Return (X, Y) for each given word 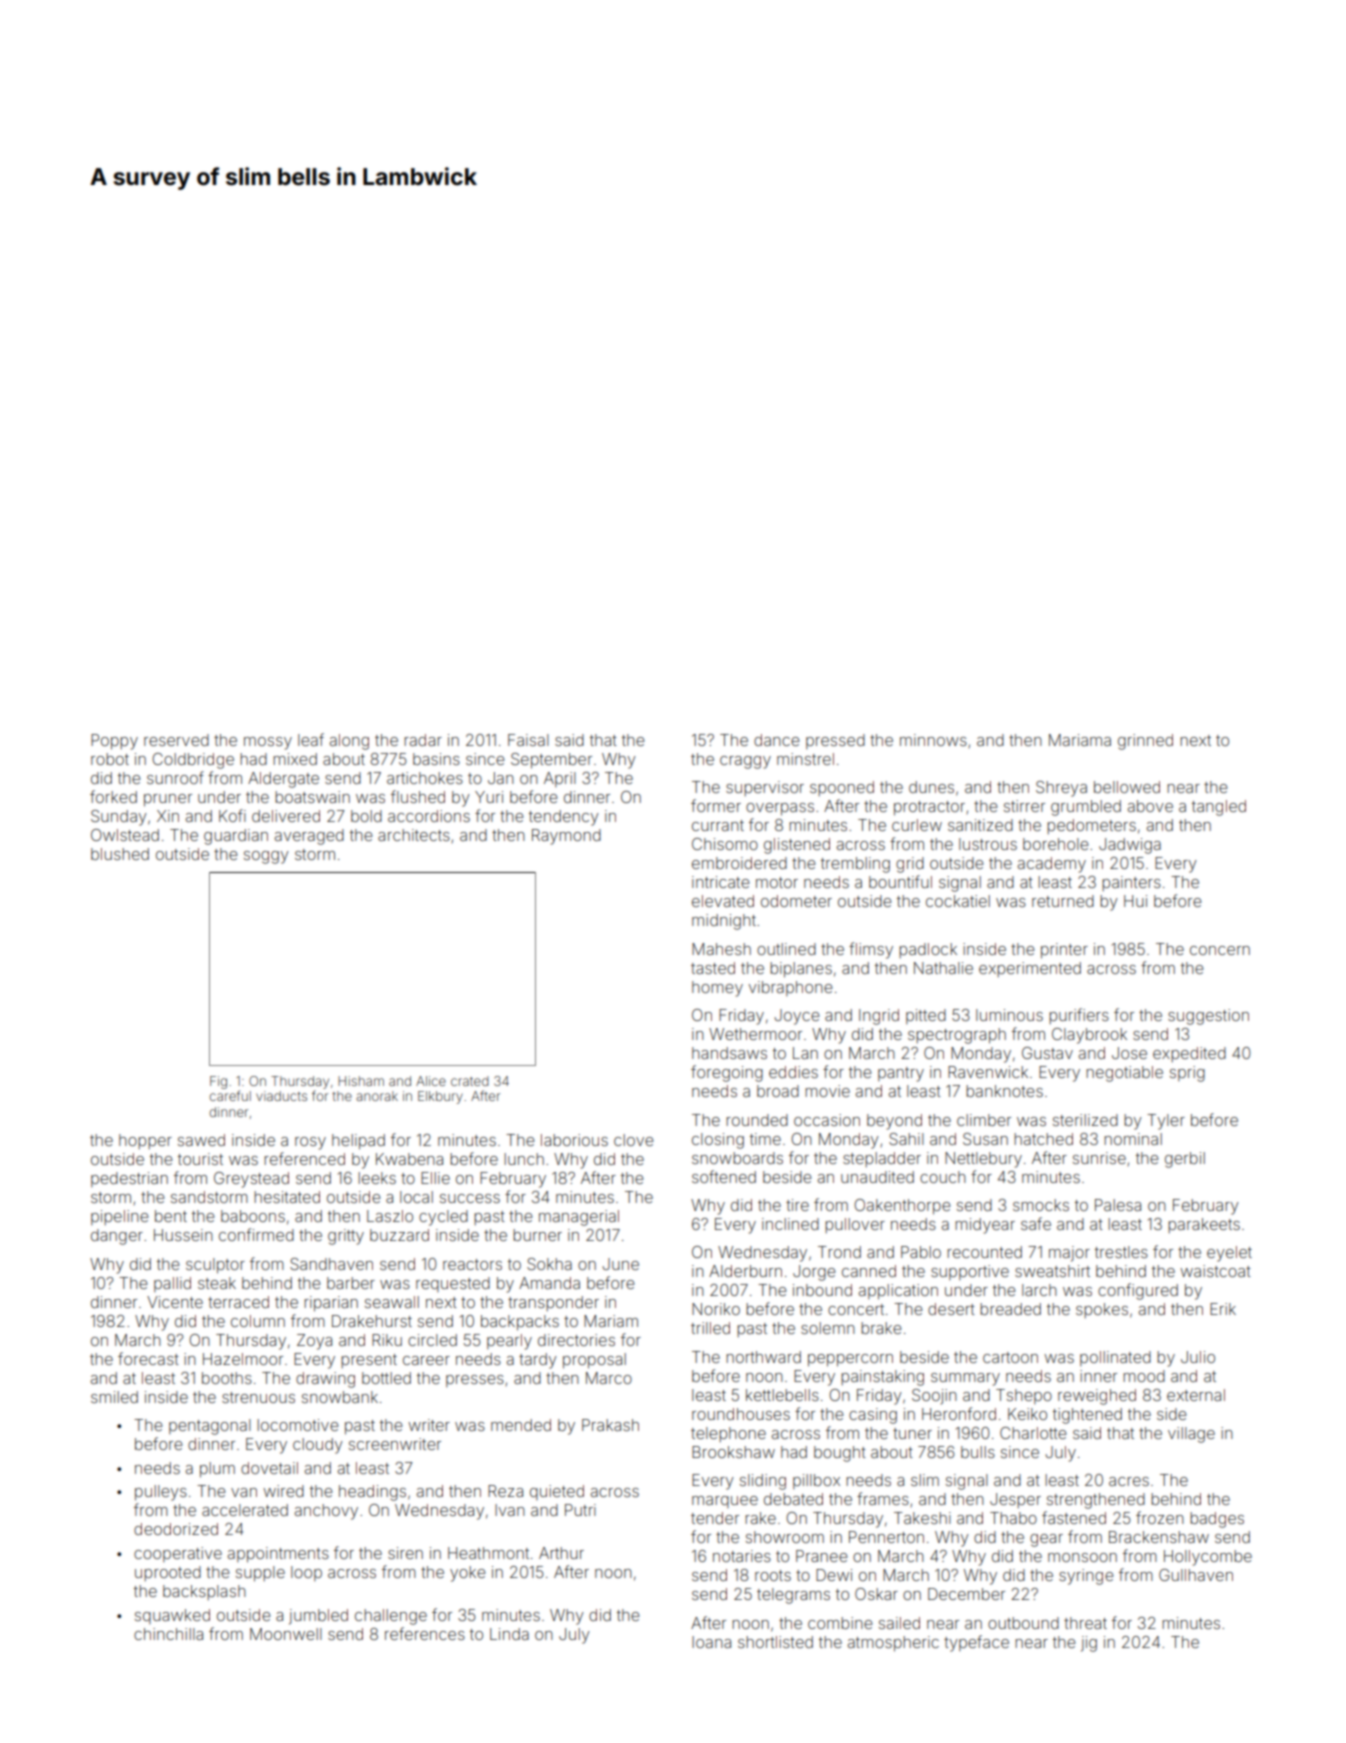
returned (1063, 901)
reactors (472, 1264)
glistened (797, 846)
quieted (557, 1492)
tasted (713, 968)
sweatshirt (1052, 1271)
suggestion (1208, 1017)
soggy (266, 857)
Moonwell (286, 1634)
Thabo (1013, 1518)
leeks (377, 1178)
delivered (286, 816)
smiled (114, 1397)
